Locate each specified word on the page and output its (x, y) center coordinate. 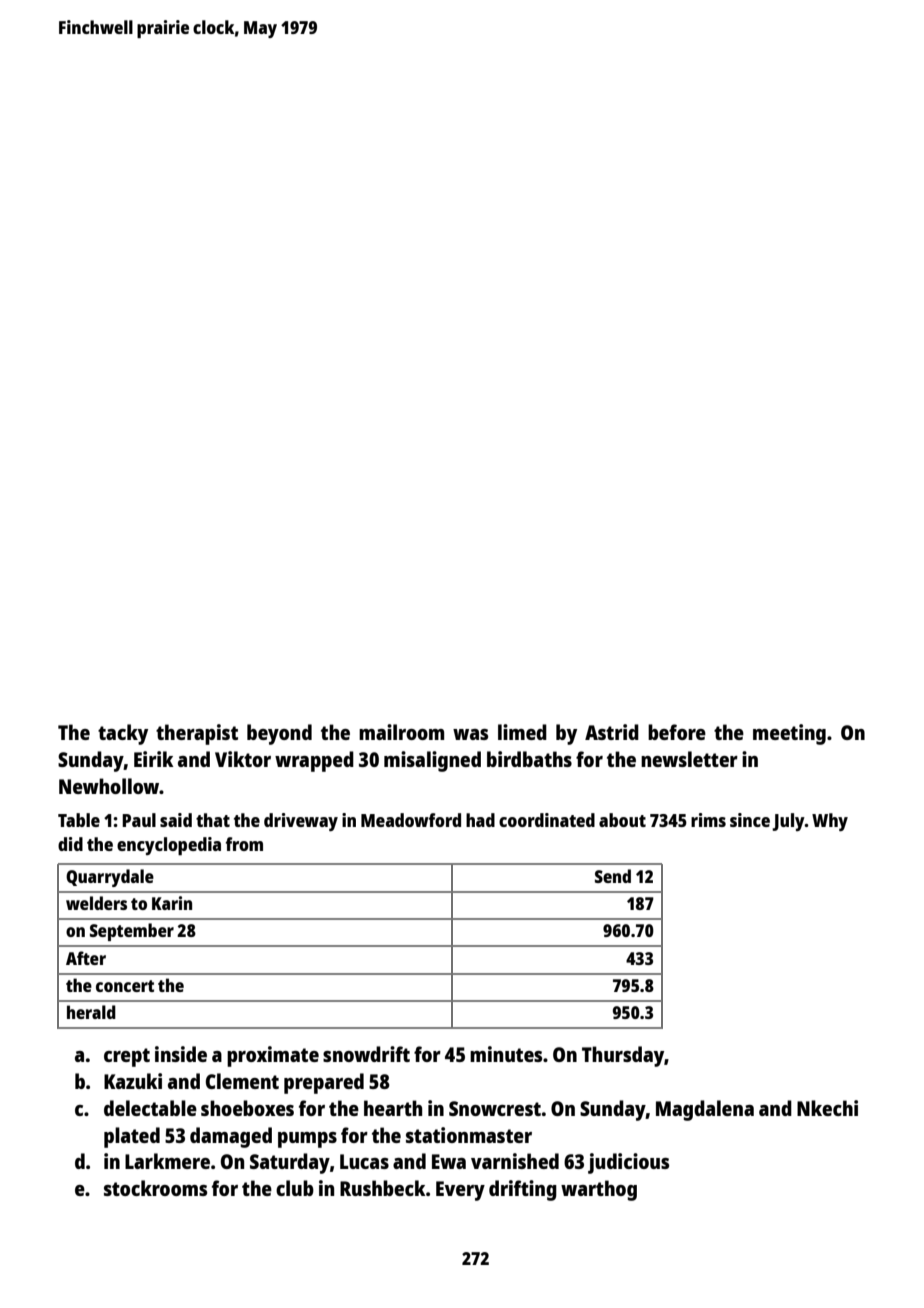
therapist (197, 734)
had (480, 820)
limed (522, 732)
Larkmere (167, 1161)
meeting (789, 734)
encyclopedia (169, 846)
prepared (324, 1083)
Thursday (623, 1056)
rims (708, 820)
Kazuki (133, 1081)
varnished (515, 1161)
